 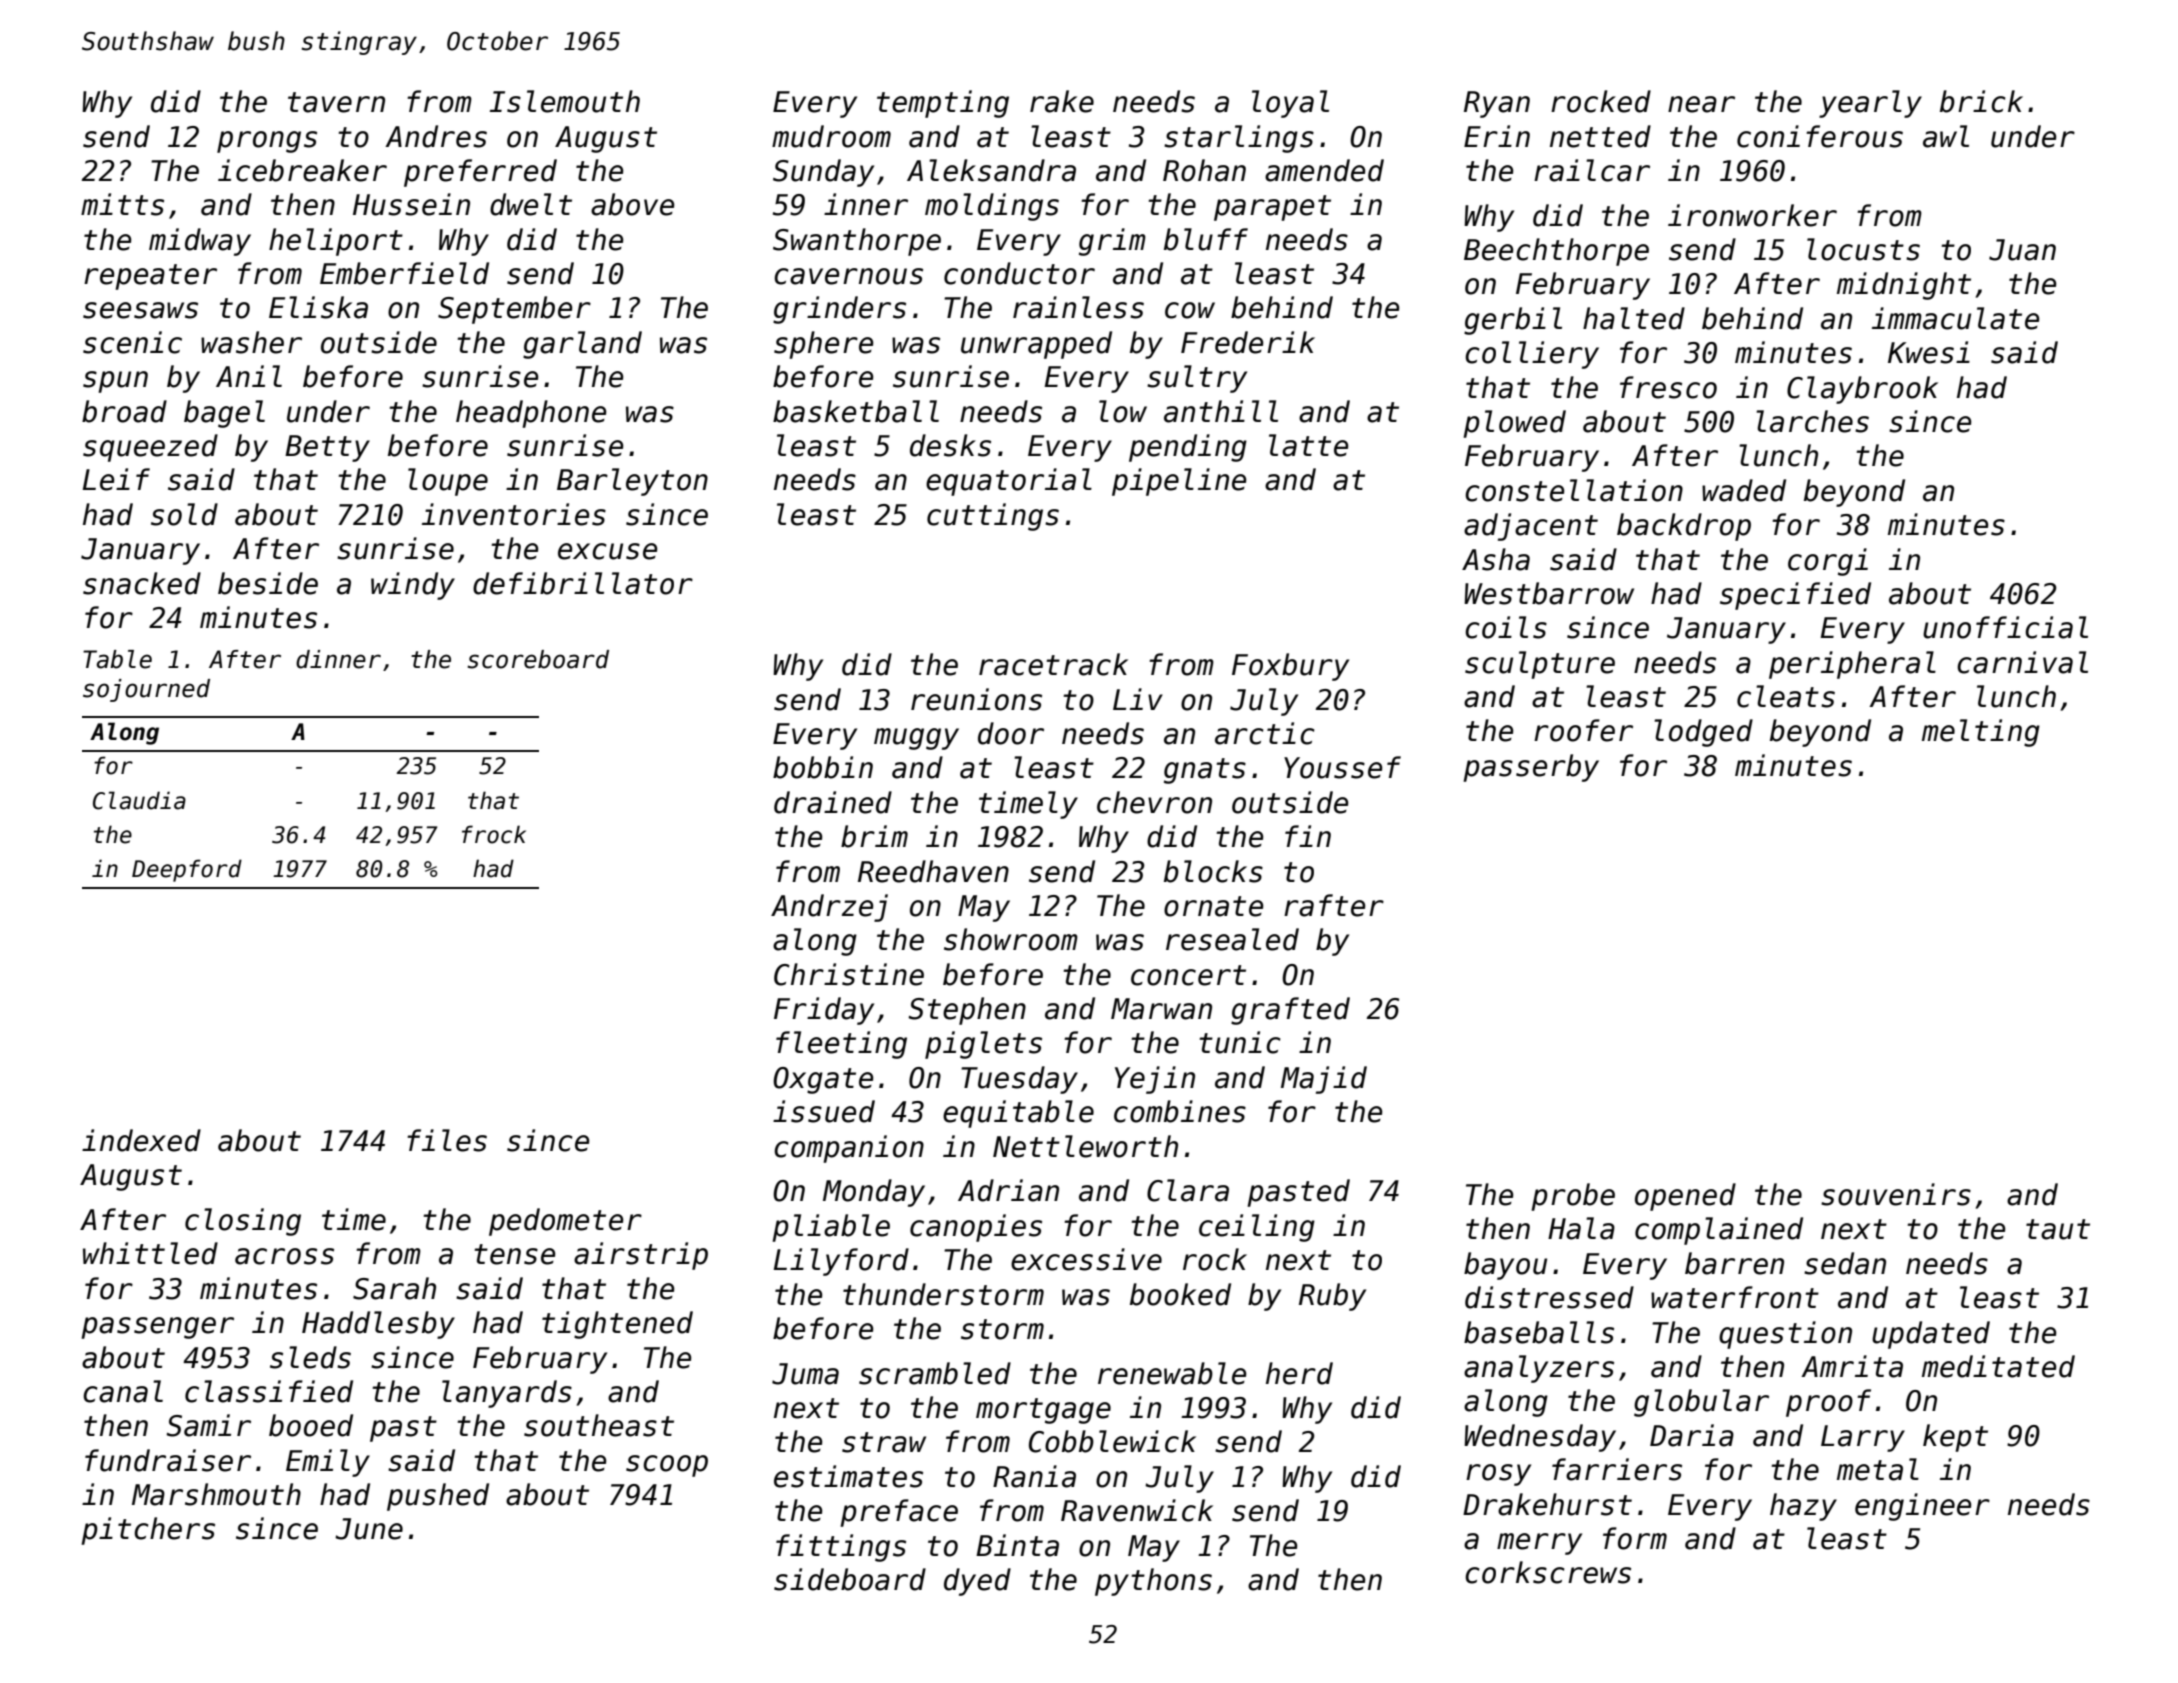 I want to click on carnival, so click(x=2022, y=662).
